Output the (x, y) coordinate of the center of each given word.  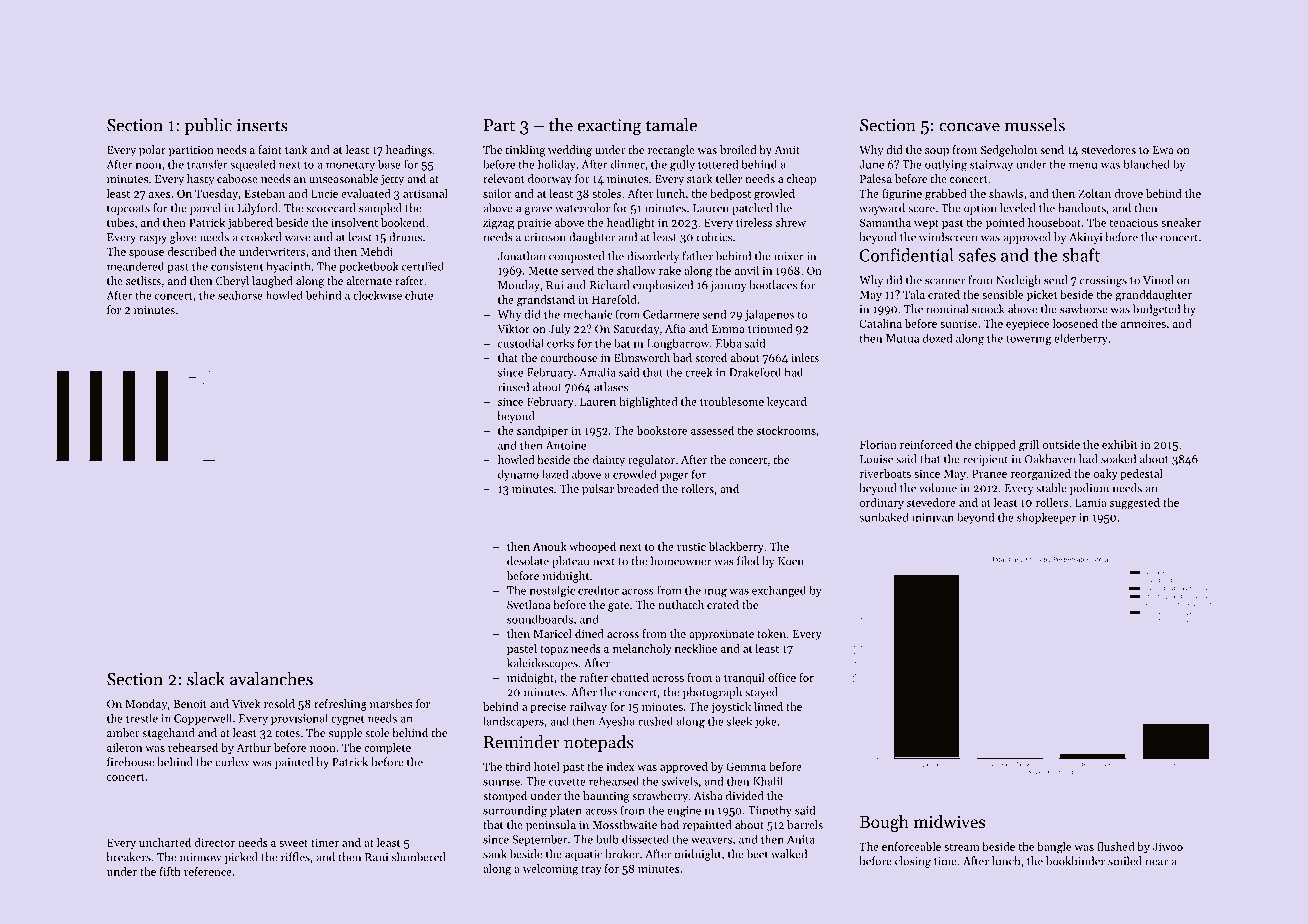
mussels (1035, 125)
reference (208, 871)
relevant (504, 178)
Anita (801, 839)
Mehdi (377, 251)
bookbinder (1075, 861)
